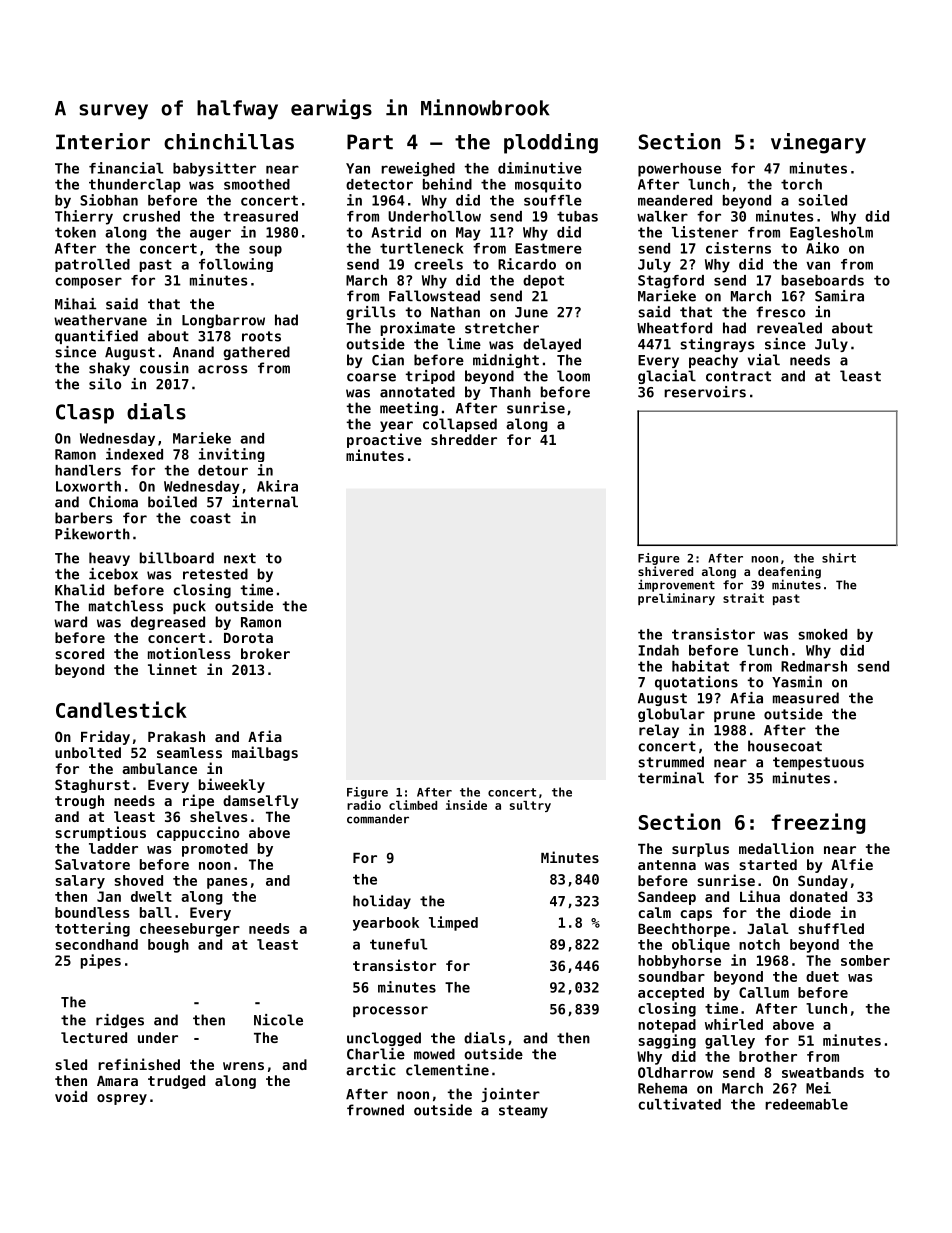 The height and width of the document is (1233, 952). Describe the element at coordinates (371, 1070) in the document. I see `arctic` at that location.
